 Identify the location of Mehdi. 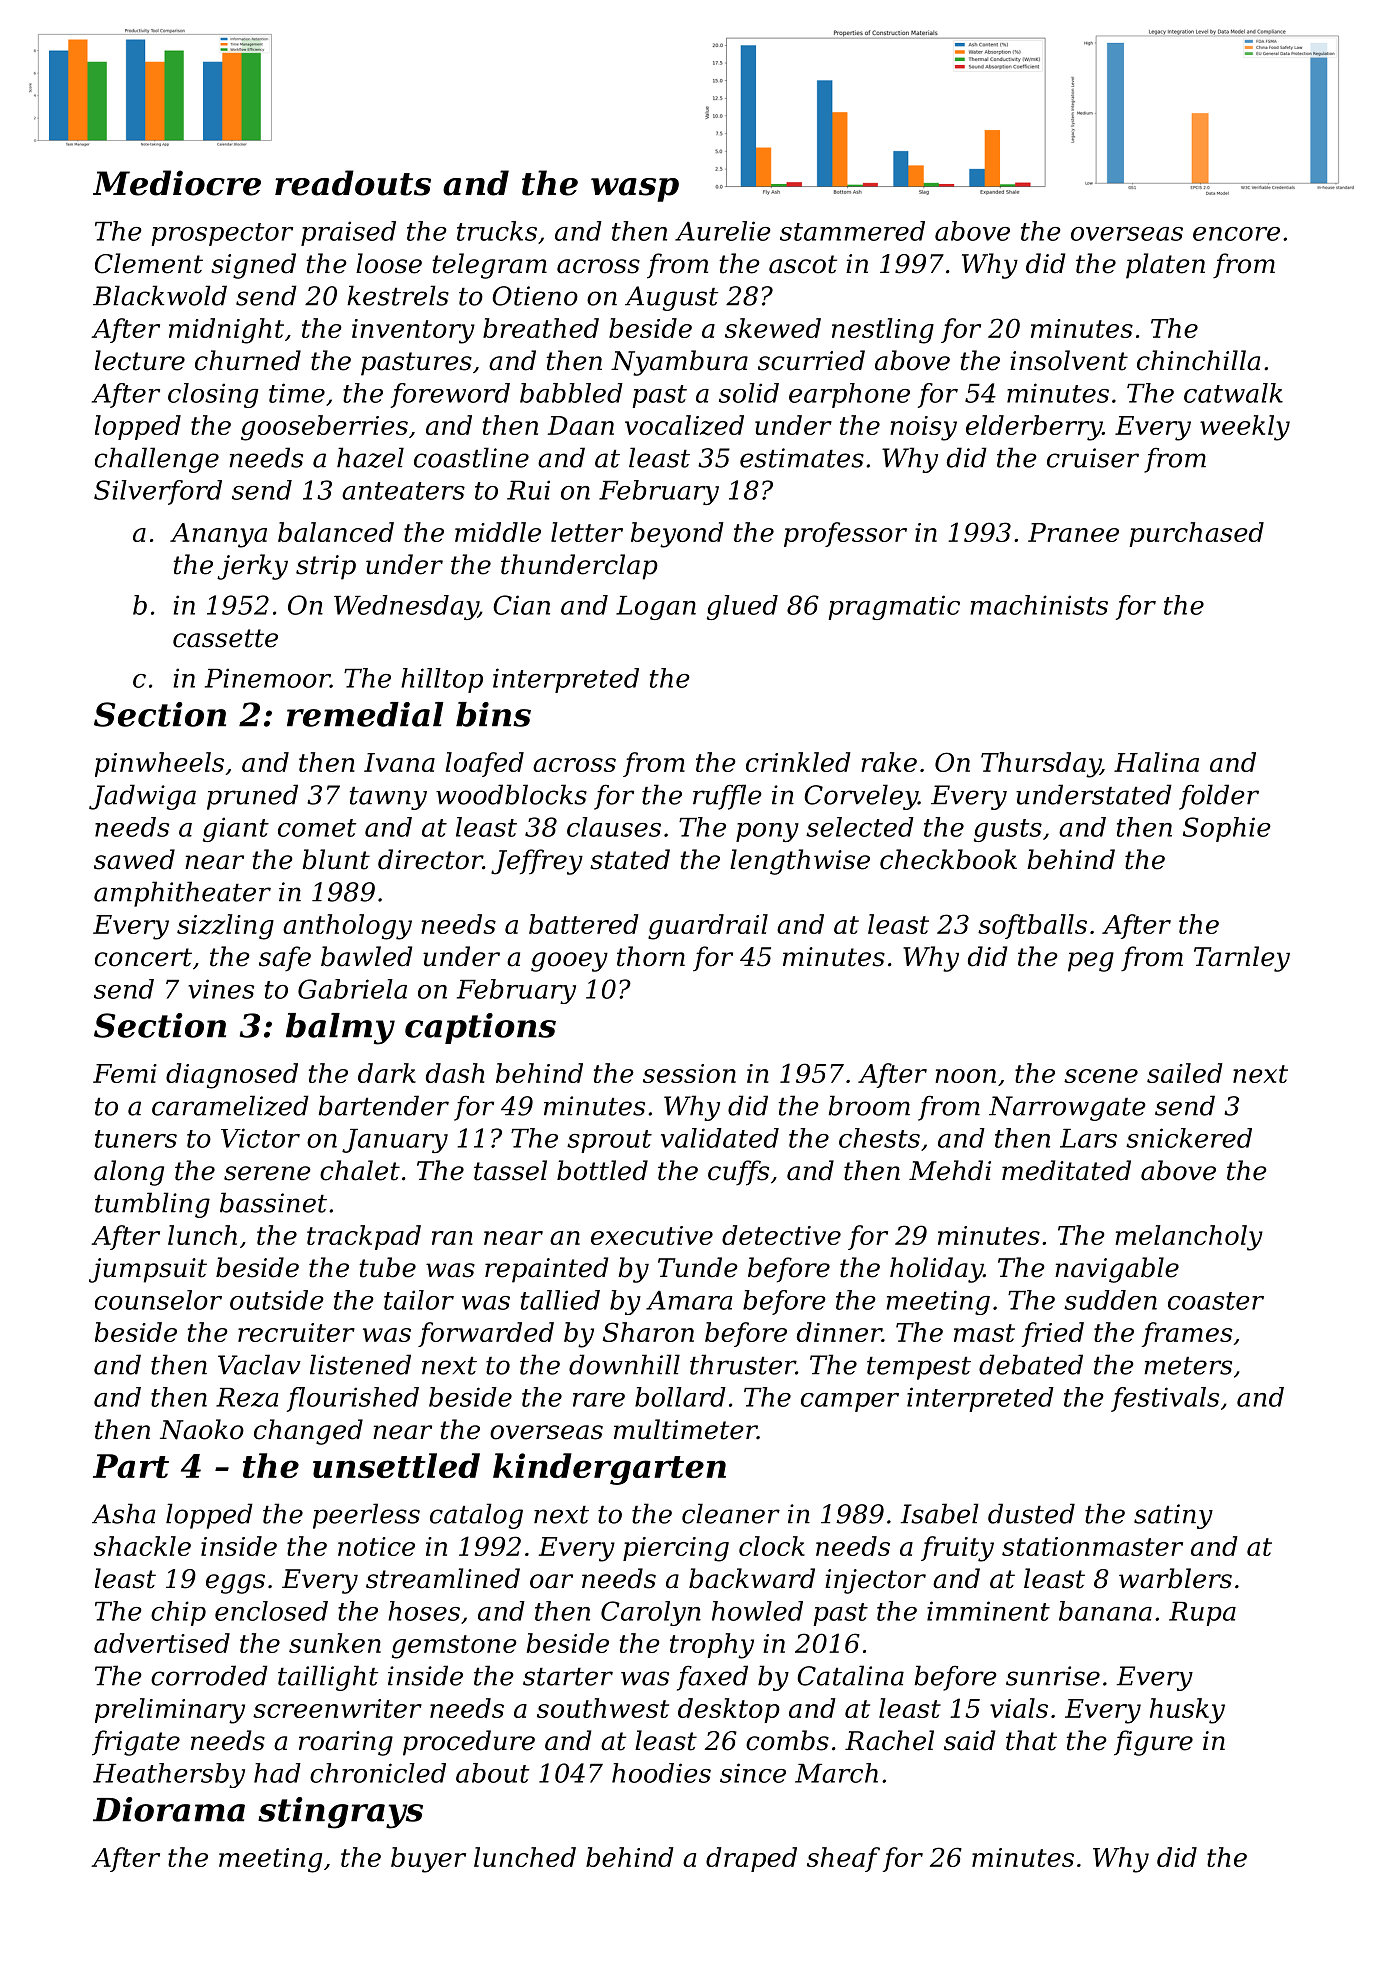
(950, 1170).
